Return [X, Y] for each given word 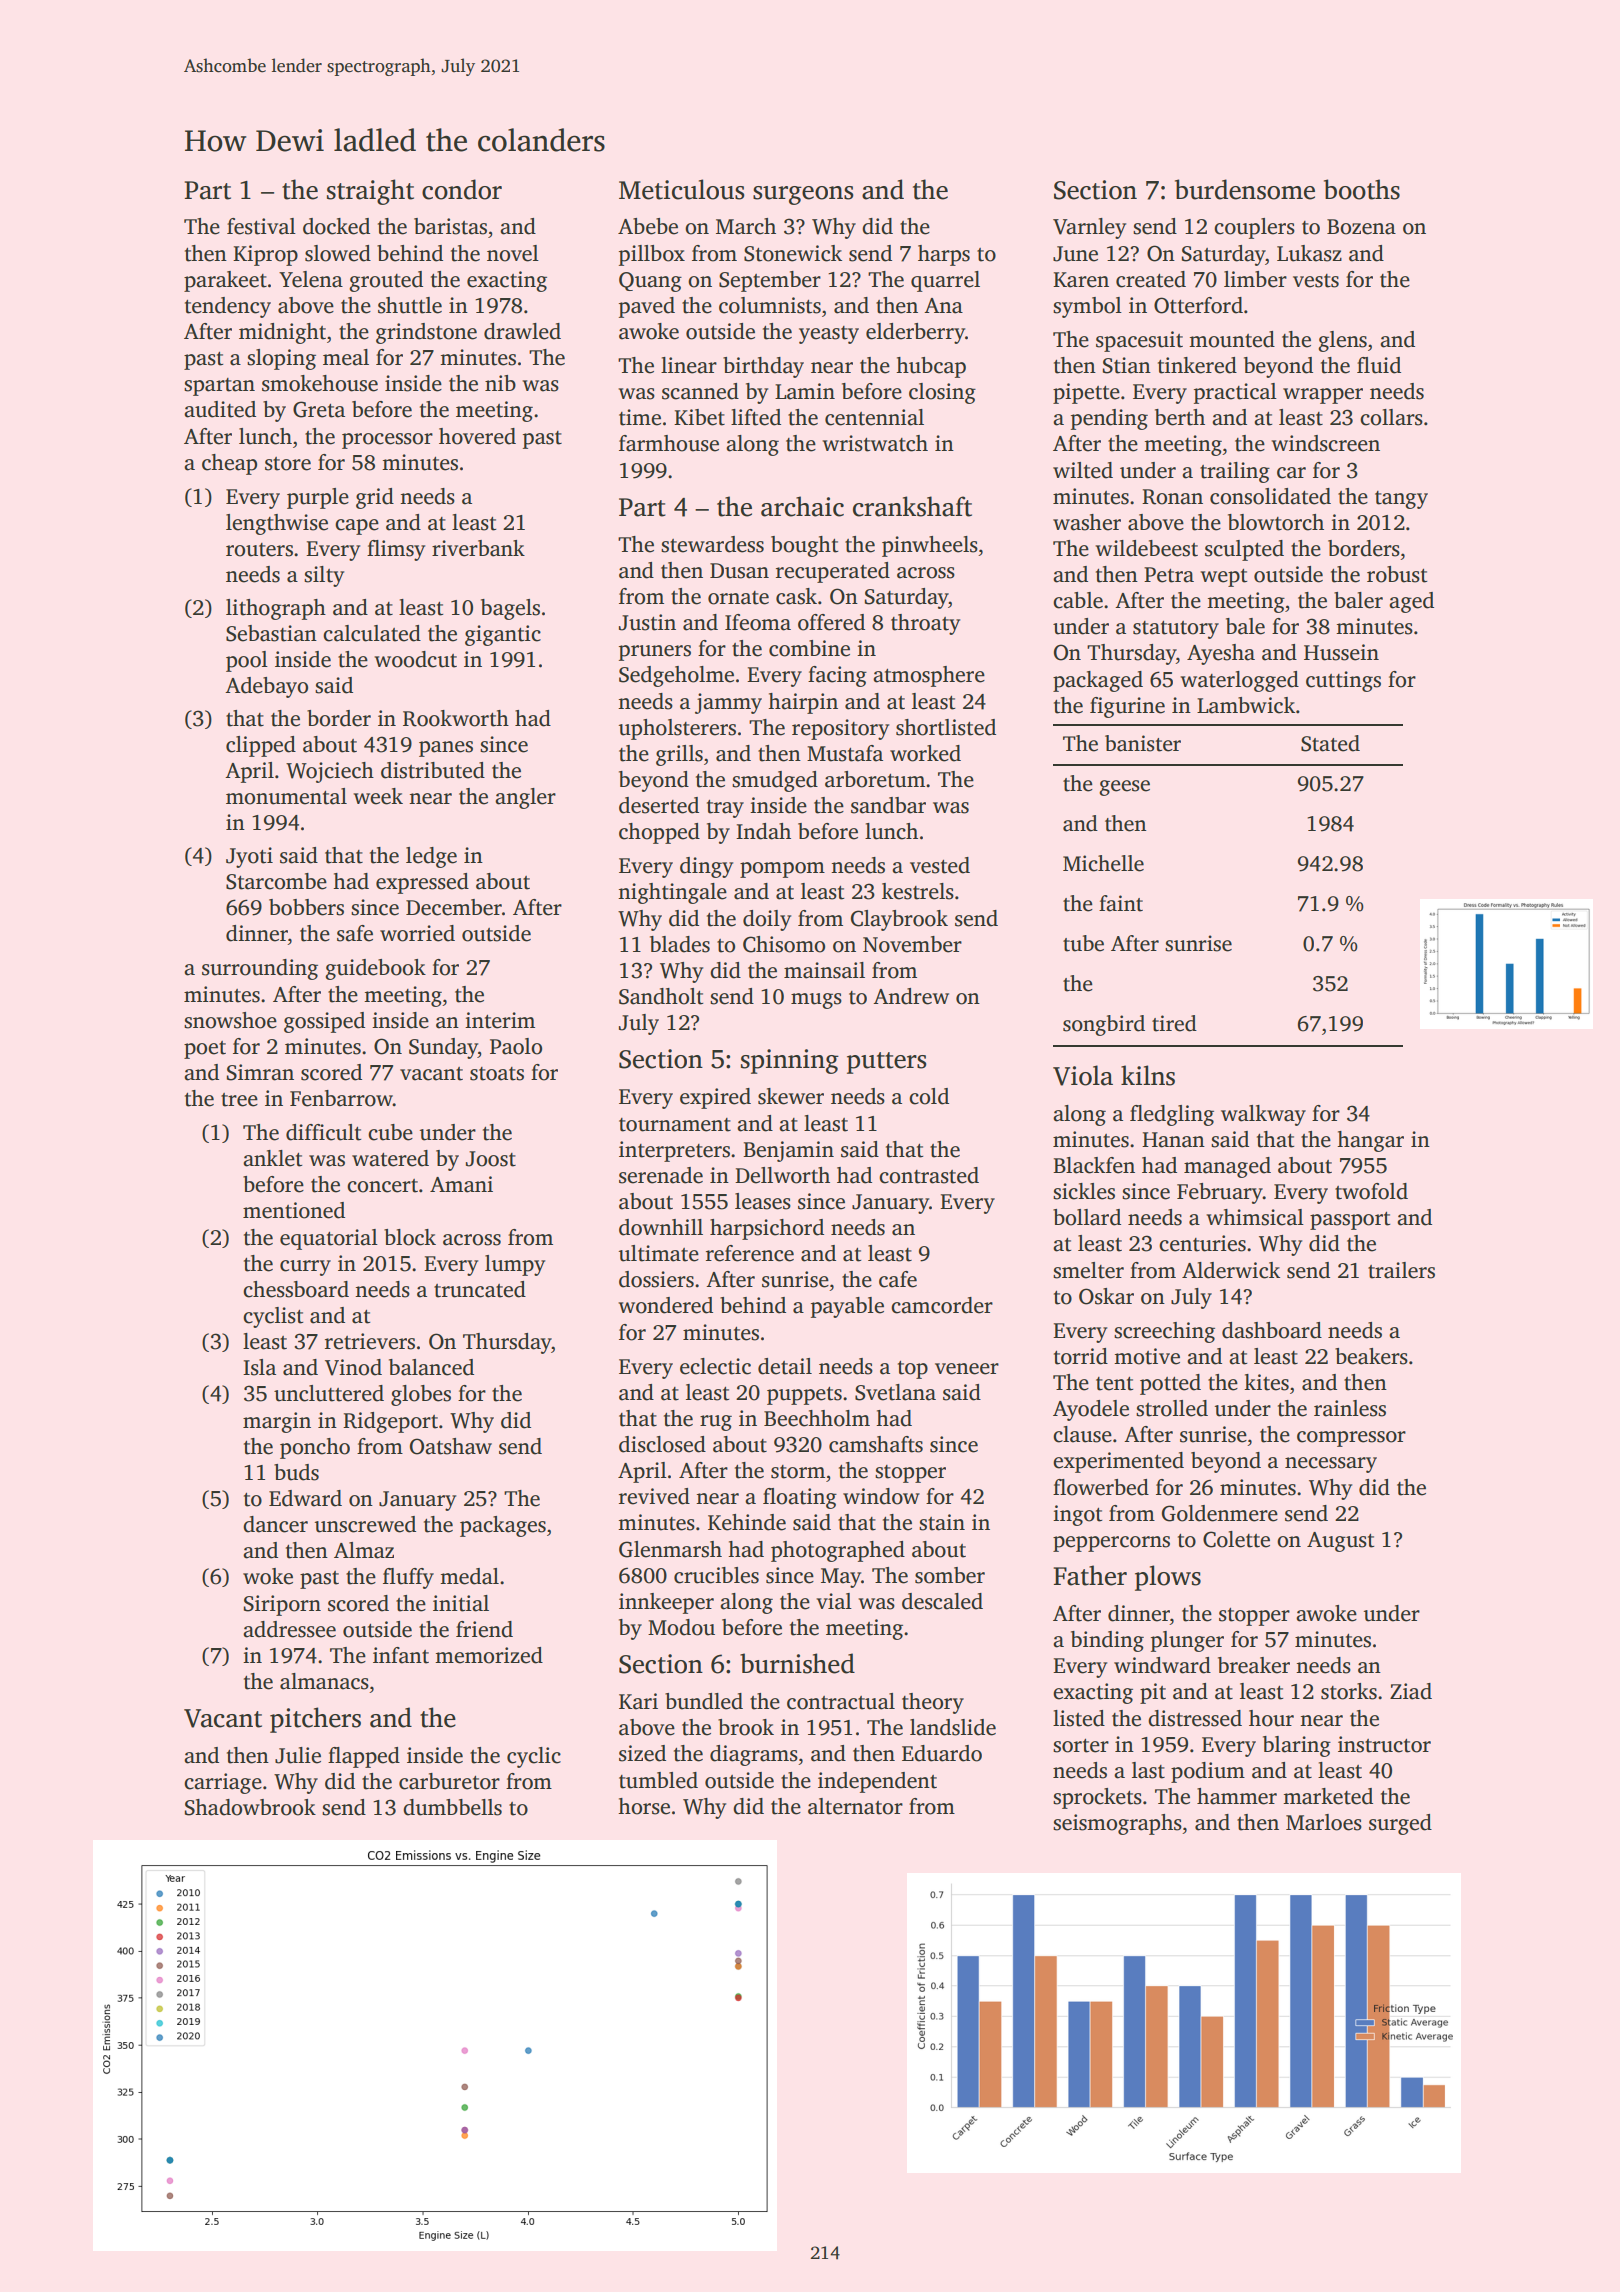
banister [1143, 743]
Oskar [1106, 1296]
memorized [489, 1655]
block [410, 1237]
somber [950, 1575]
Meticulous [682, 189]
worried [417, 933]
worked [925, 753]
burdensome [1245, 189]
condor [462, 189]
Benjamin [788, 1151]
